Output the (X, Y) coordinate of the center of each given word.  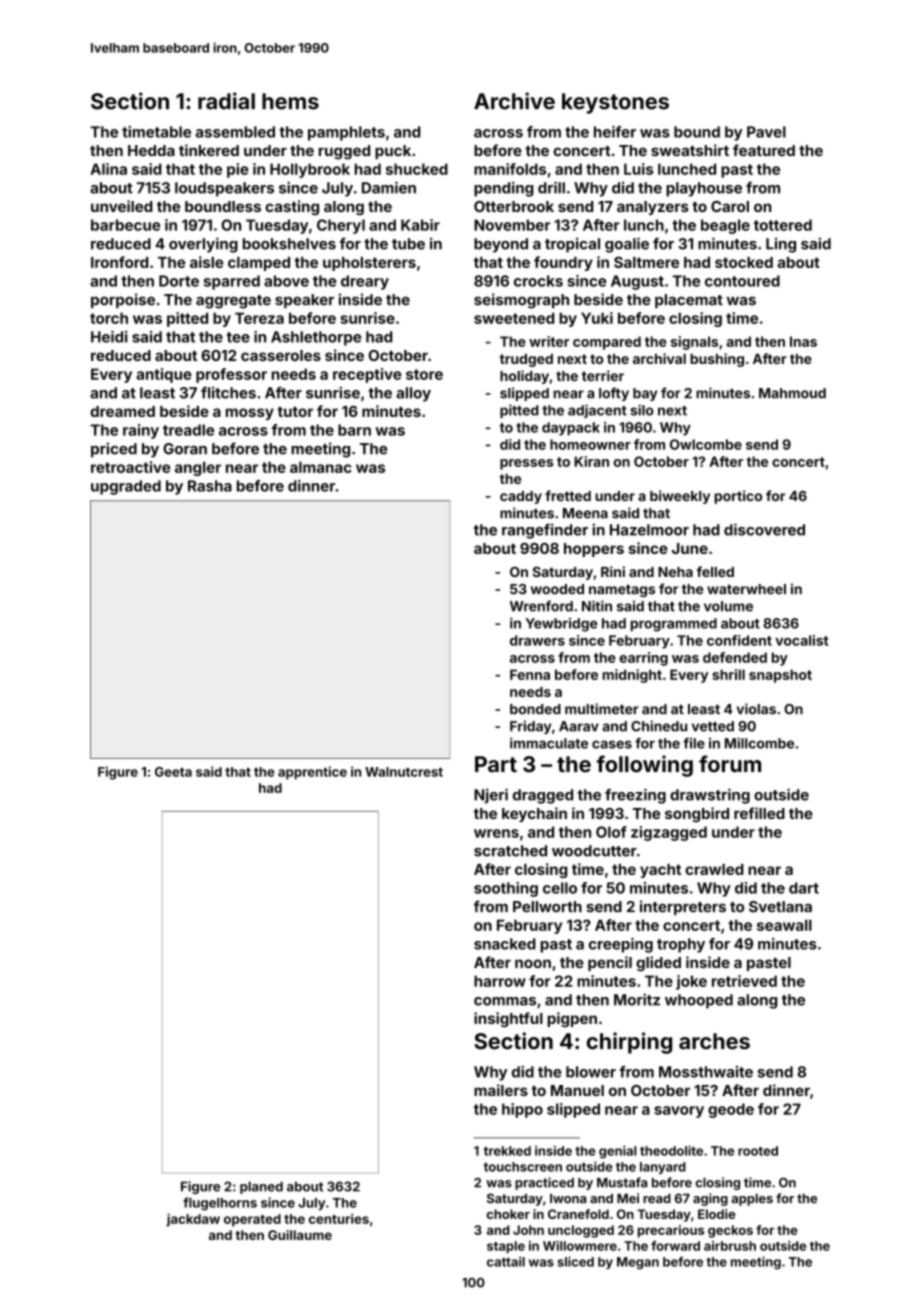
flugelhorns (220, 1204)
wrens (496, 833)
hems (290, 101)
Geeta (173, 772)
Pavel (766, 132)
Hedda (151, 150)
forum (730, 764)
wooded (557, 589)
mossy (250, 414)
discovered (764, 529)
